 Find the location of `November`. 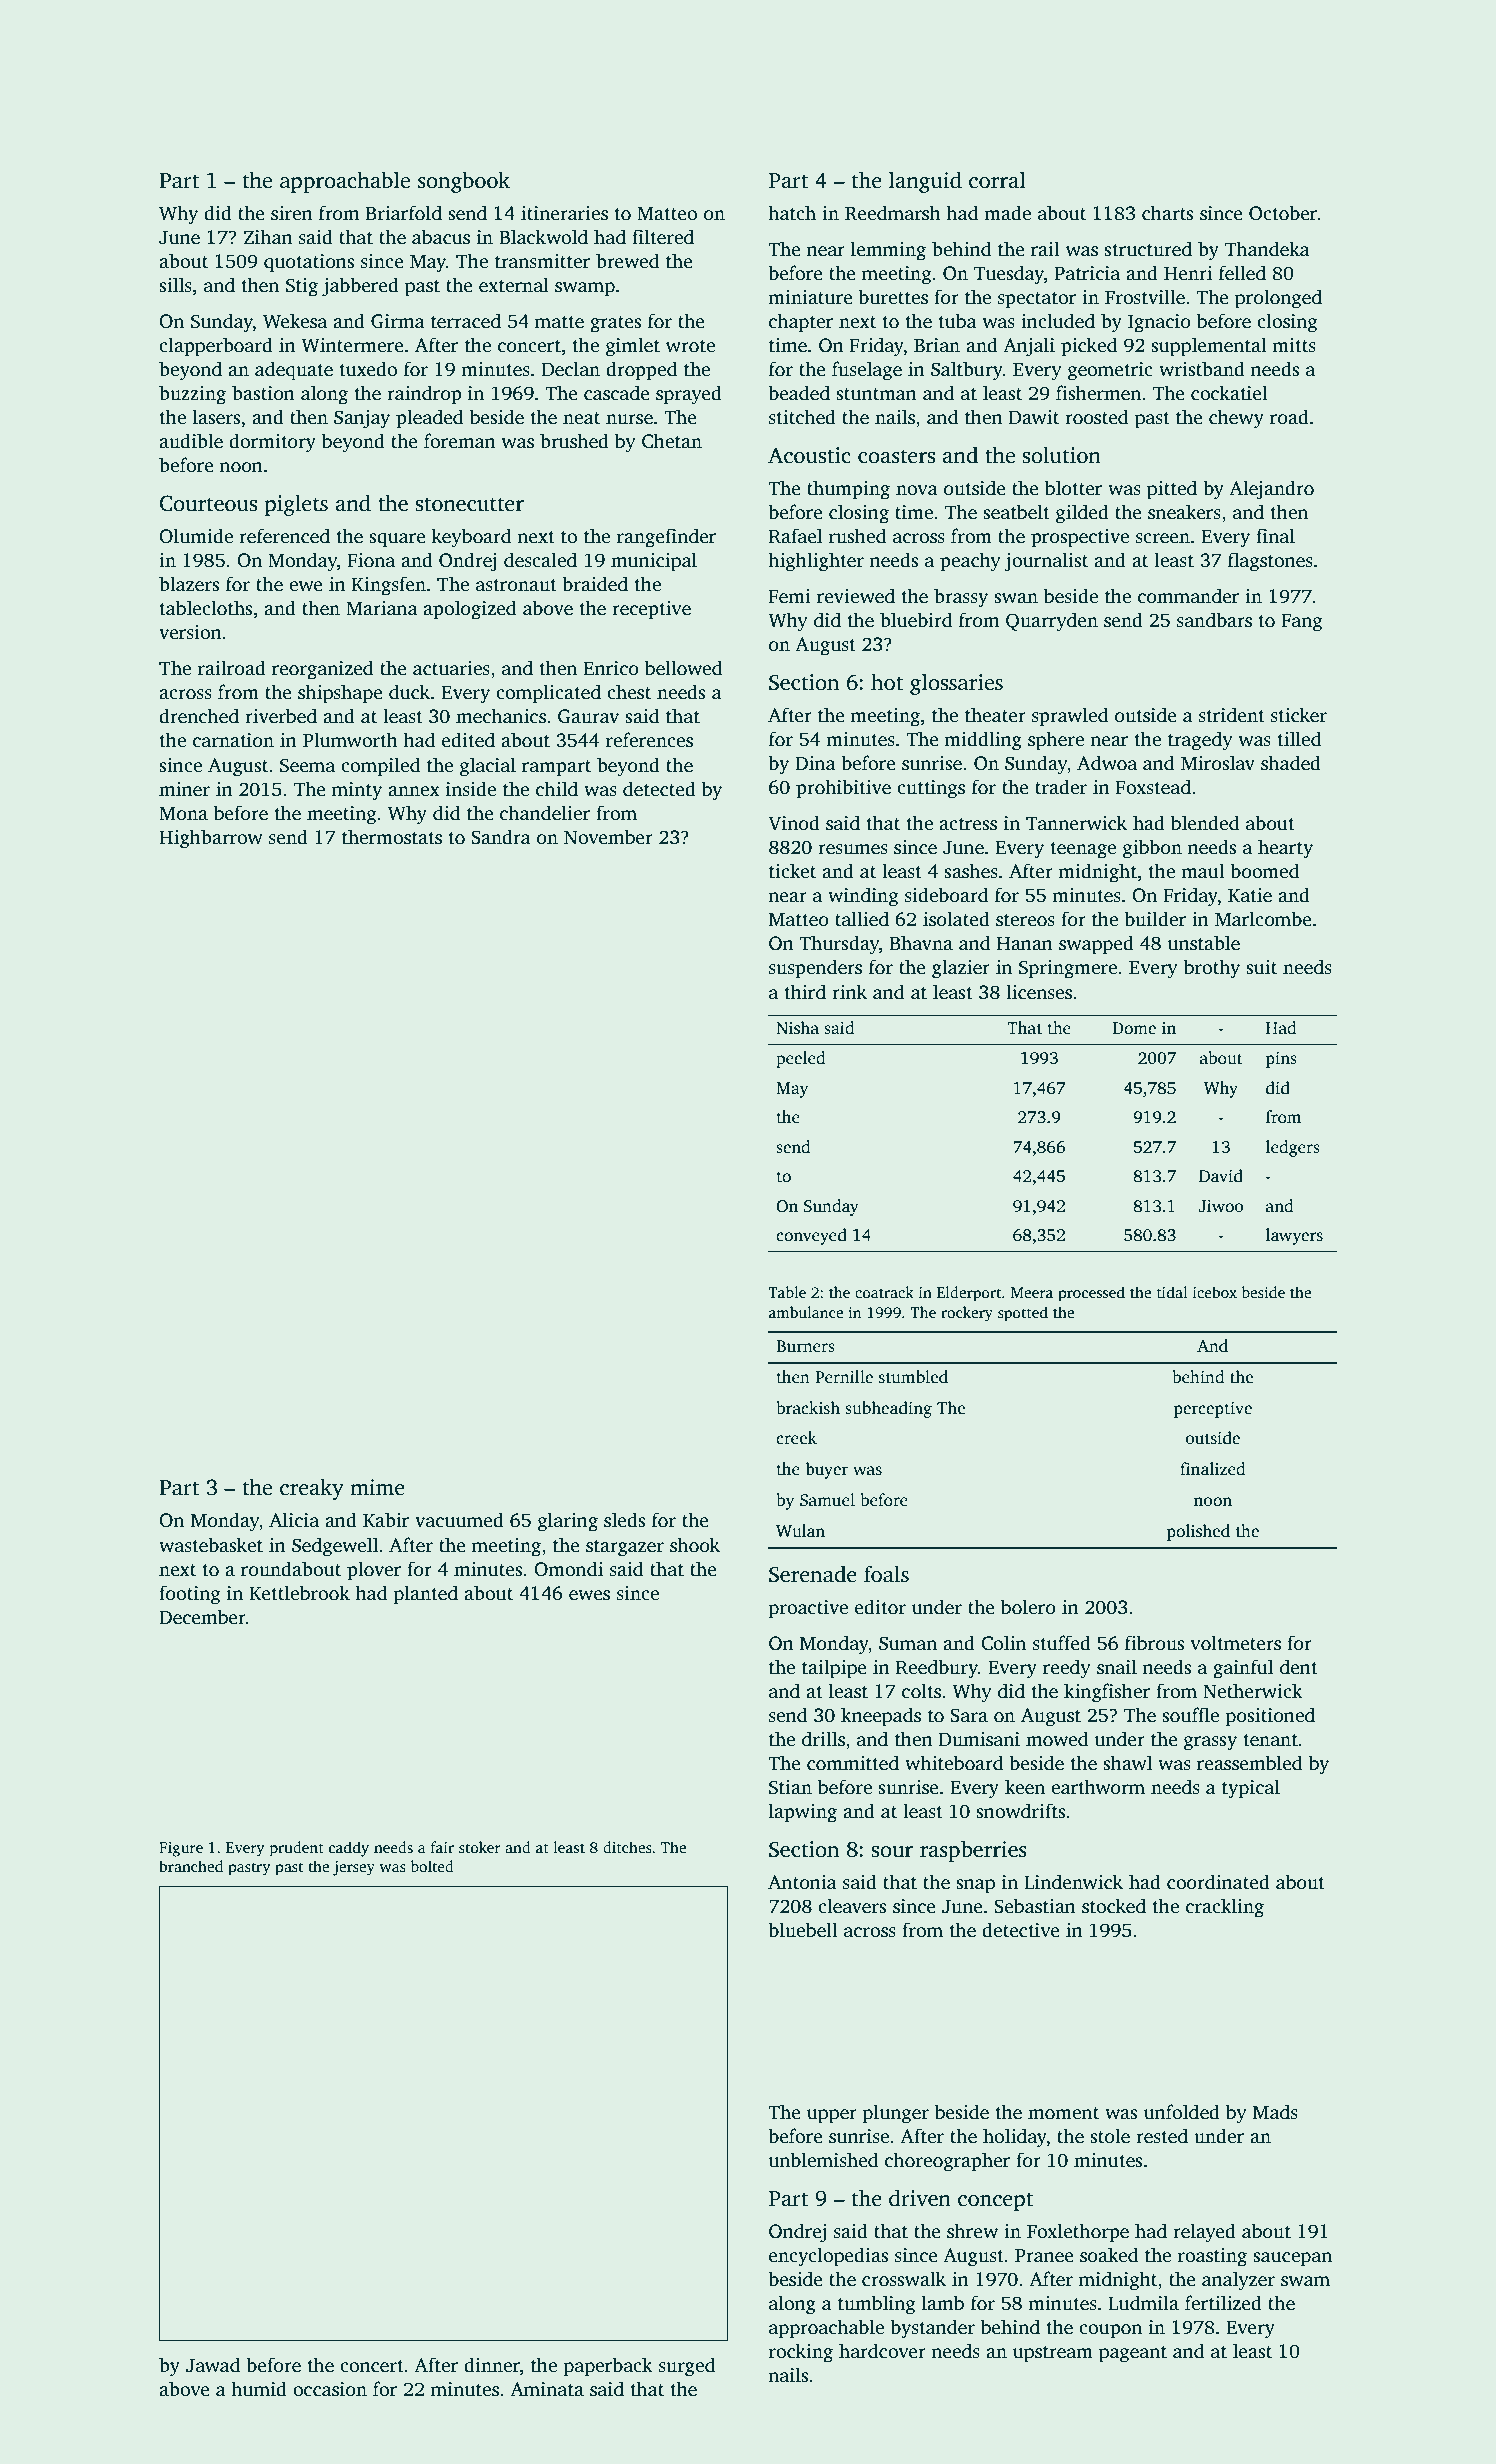

November is located at coordinates (608, 837).
